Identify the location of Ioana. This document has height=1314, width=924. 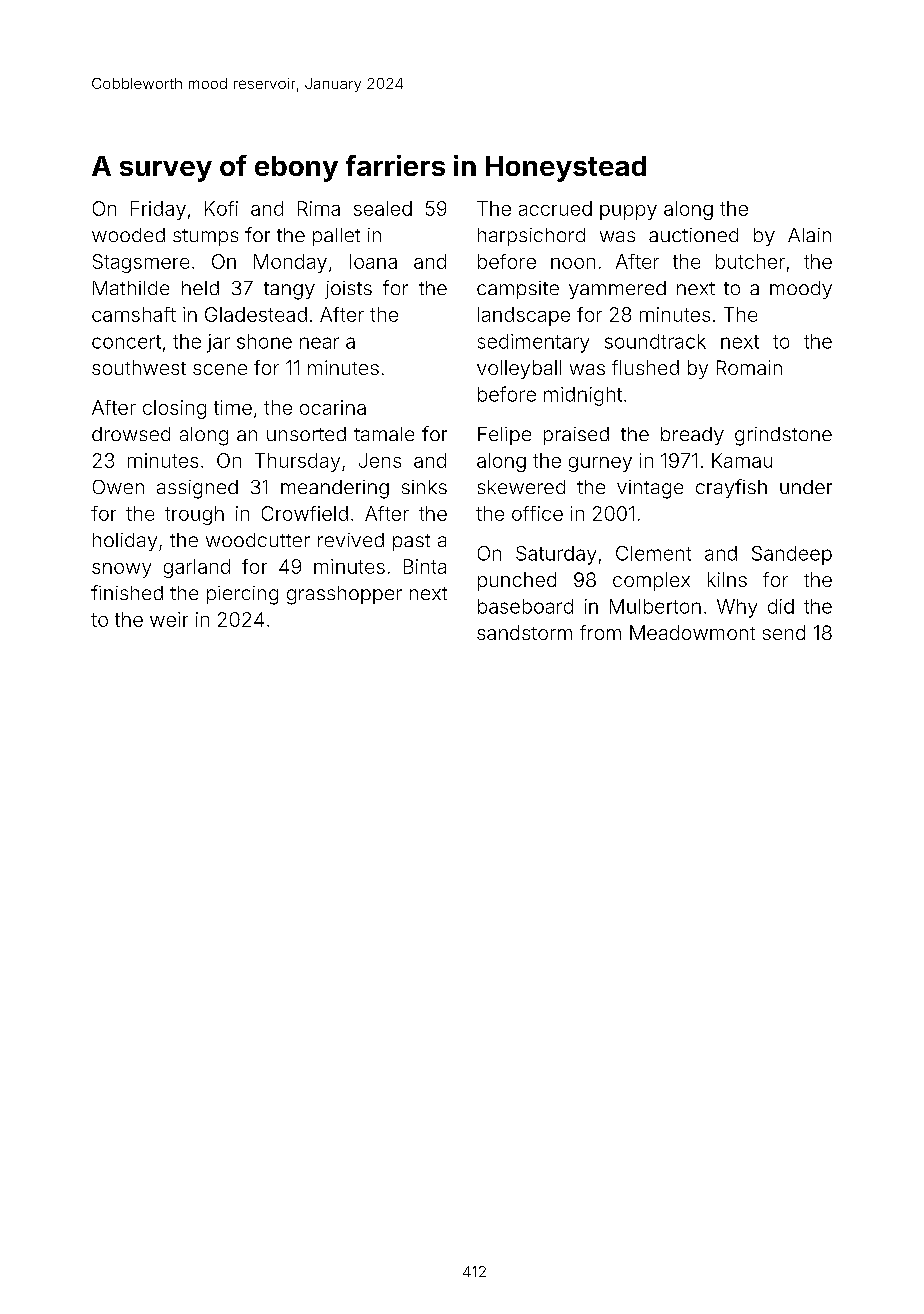
(373, 261).
